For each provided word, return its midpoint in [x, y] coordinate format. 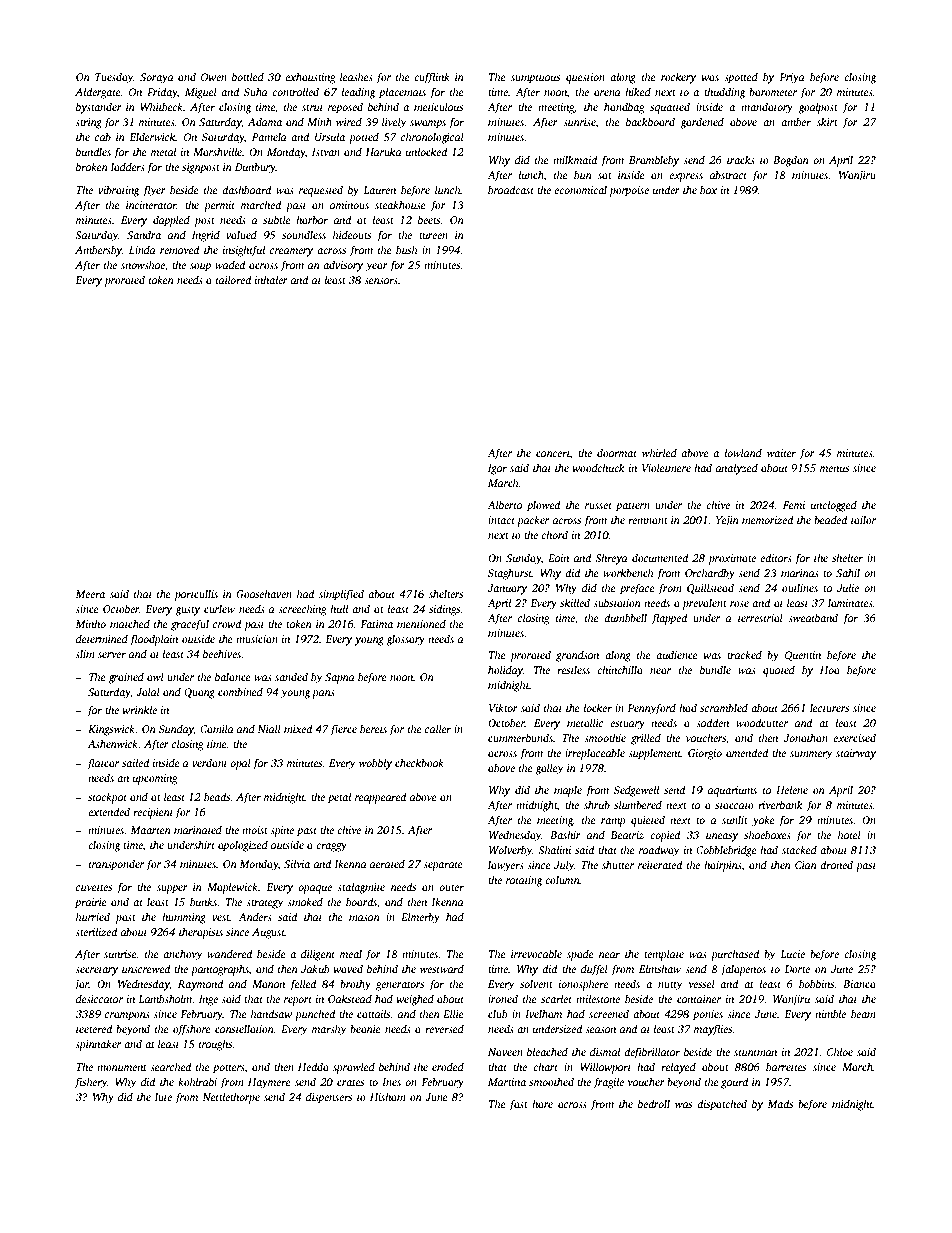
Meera [90, 594]
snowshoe [143, 264]
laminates [850, 602]
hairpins [723, 866]
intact [501, 520]
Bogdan [791, 161]
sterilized [96, 931]
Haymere [269, 1083]
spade [580, 955]
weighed [415, 1000]
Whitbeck [161, 106]
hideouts [352, 234]
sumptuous [535, 79]
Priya [791, 78]
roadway [659, 851]
